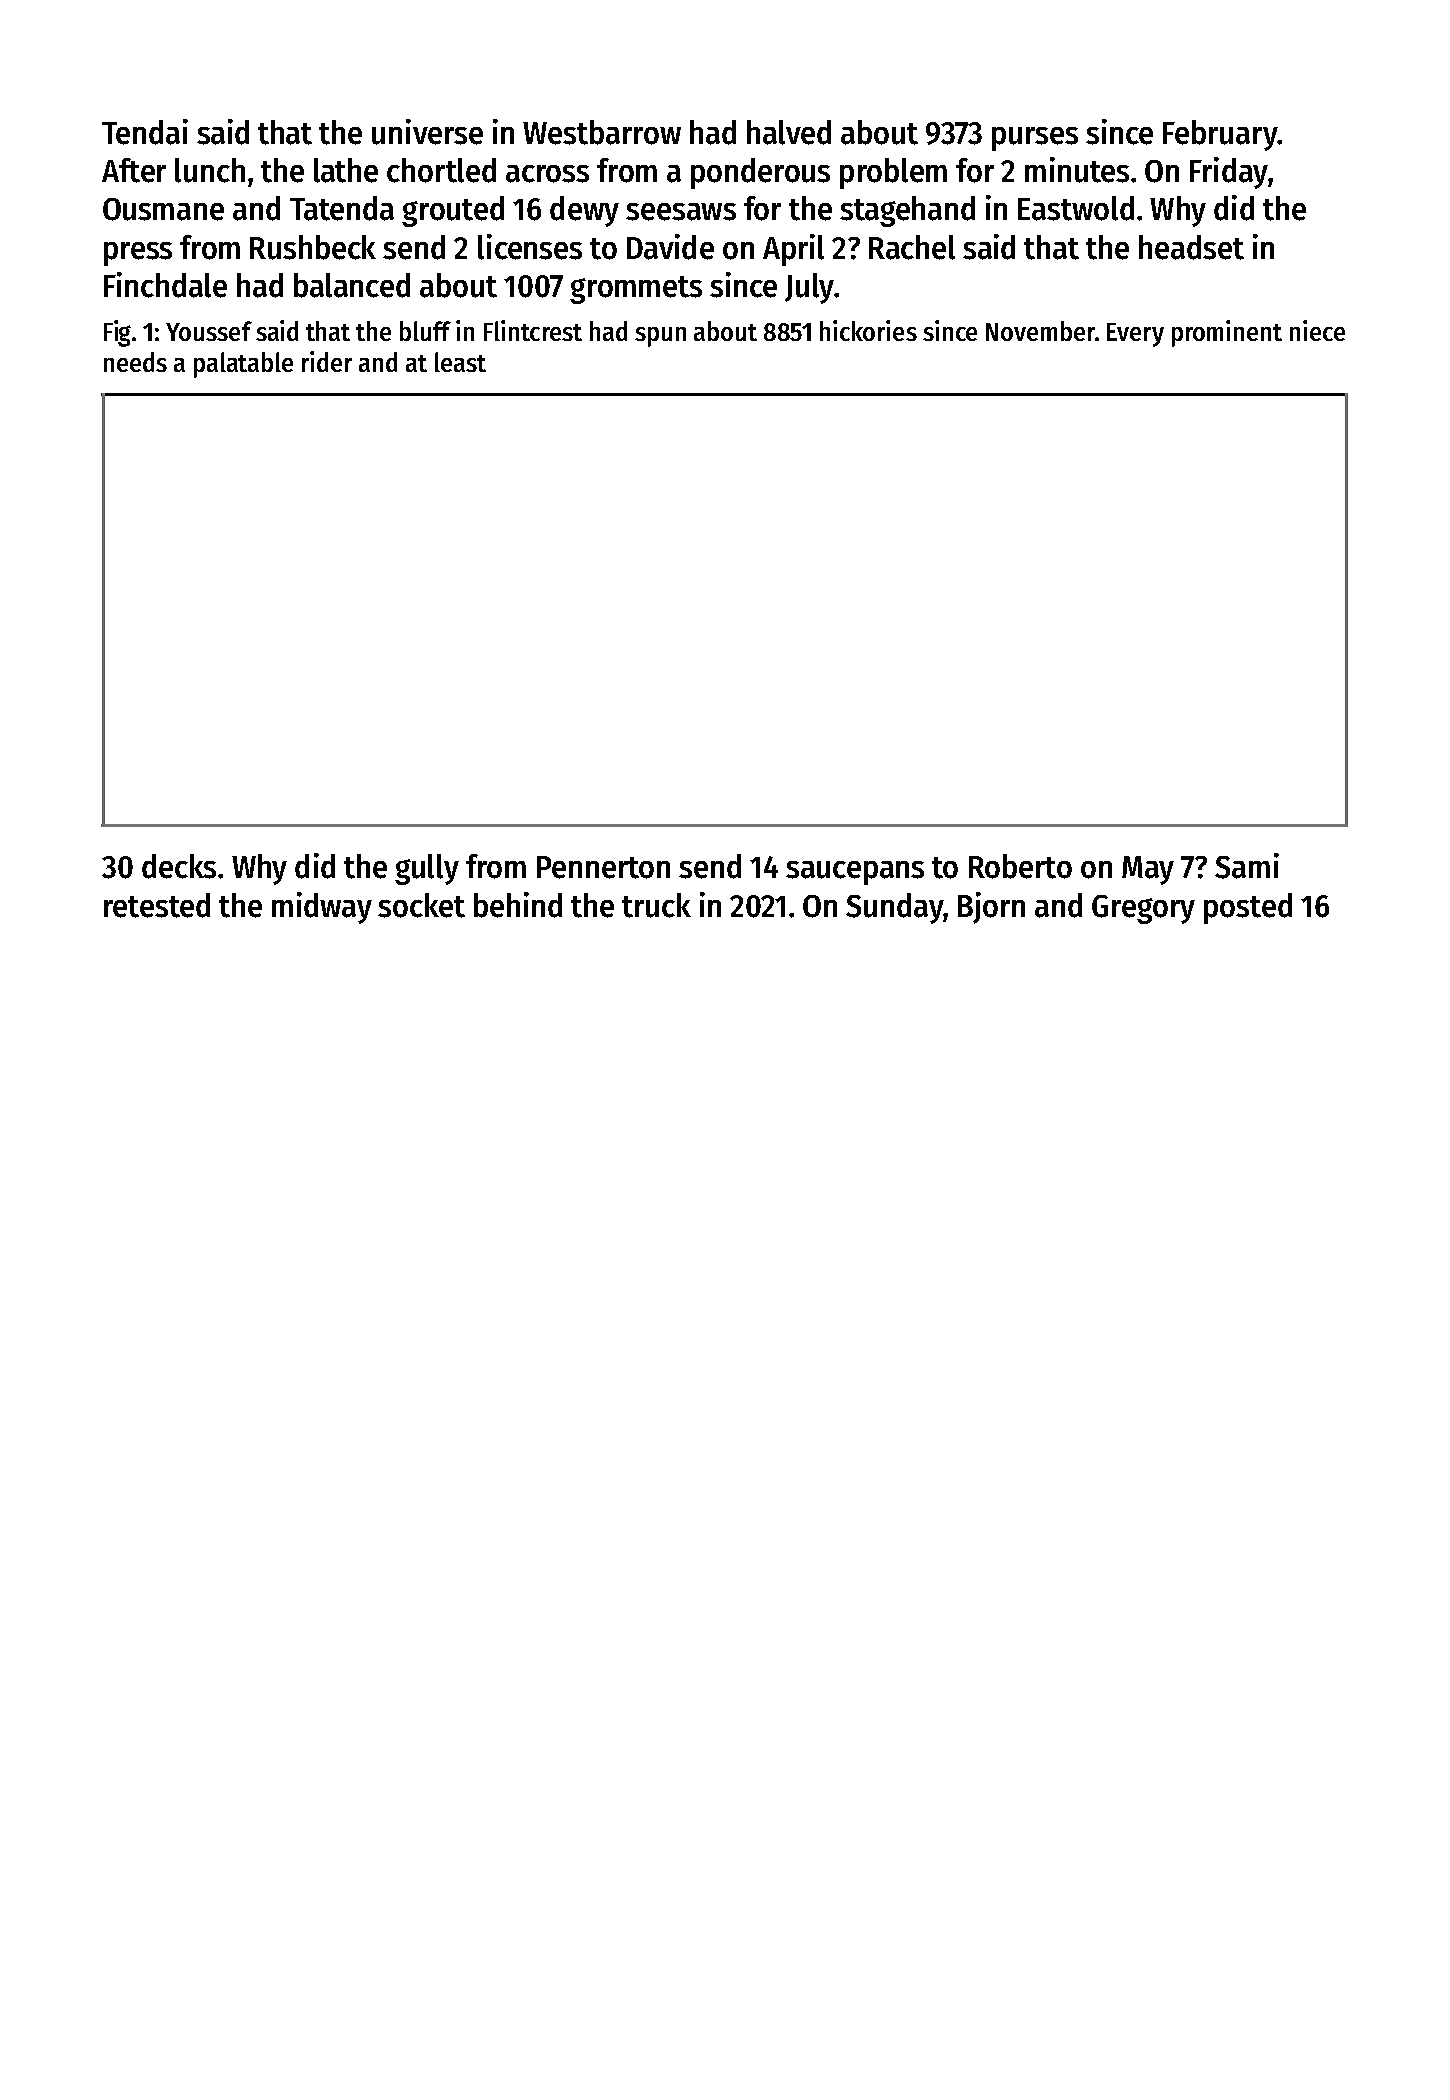 This screenshot has width=1450, height=2100. Describe the element at coordinates (135, 362) in the screenshot. I see `needs` at that location.
